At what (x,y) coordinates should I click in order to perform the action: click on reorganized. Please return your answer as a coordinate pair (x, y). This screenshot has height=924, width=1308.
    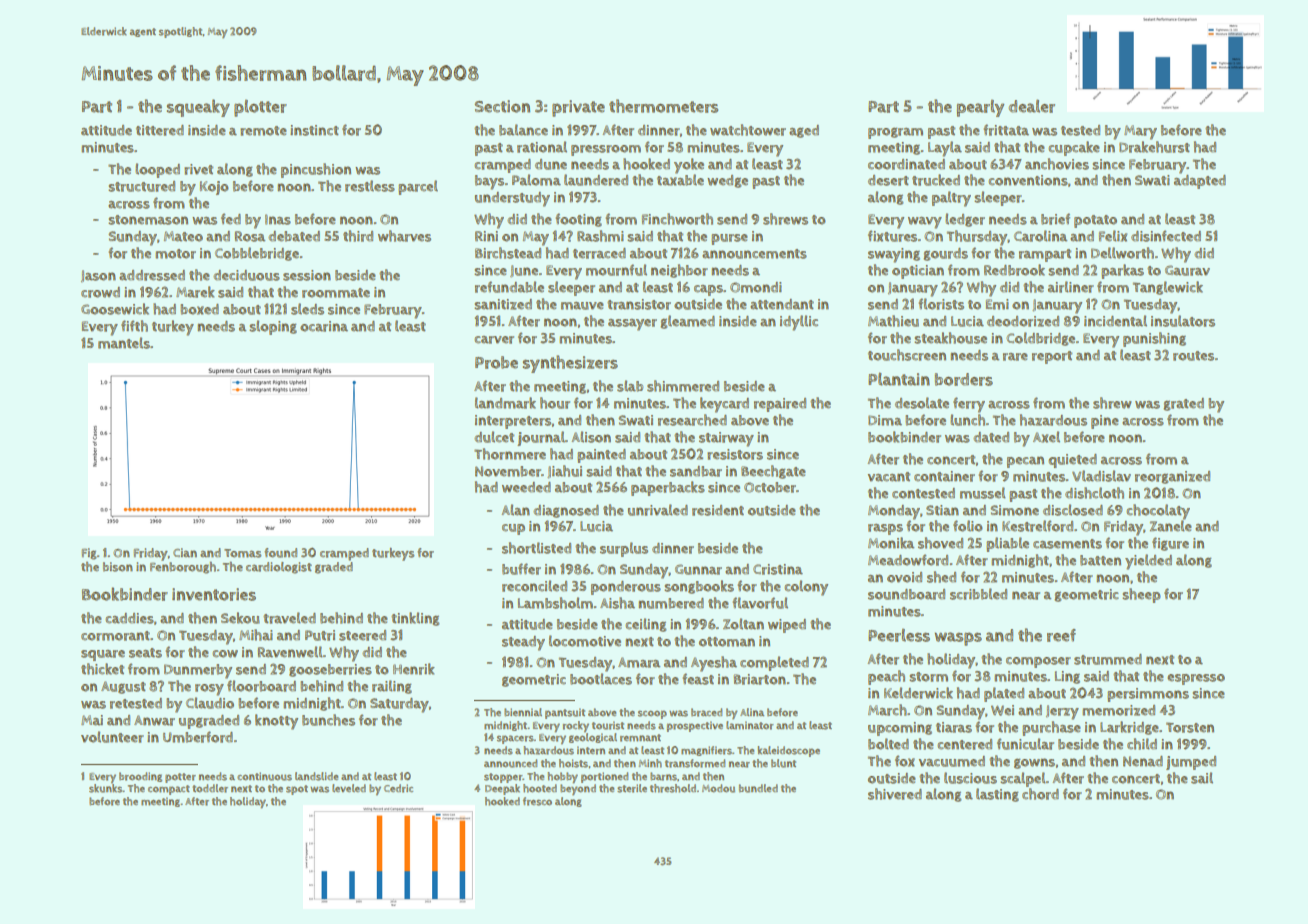
    Looking at the image, I should click on (1172, 477).
